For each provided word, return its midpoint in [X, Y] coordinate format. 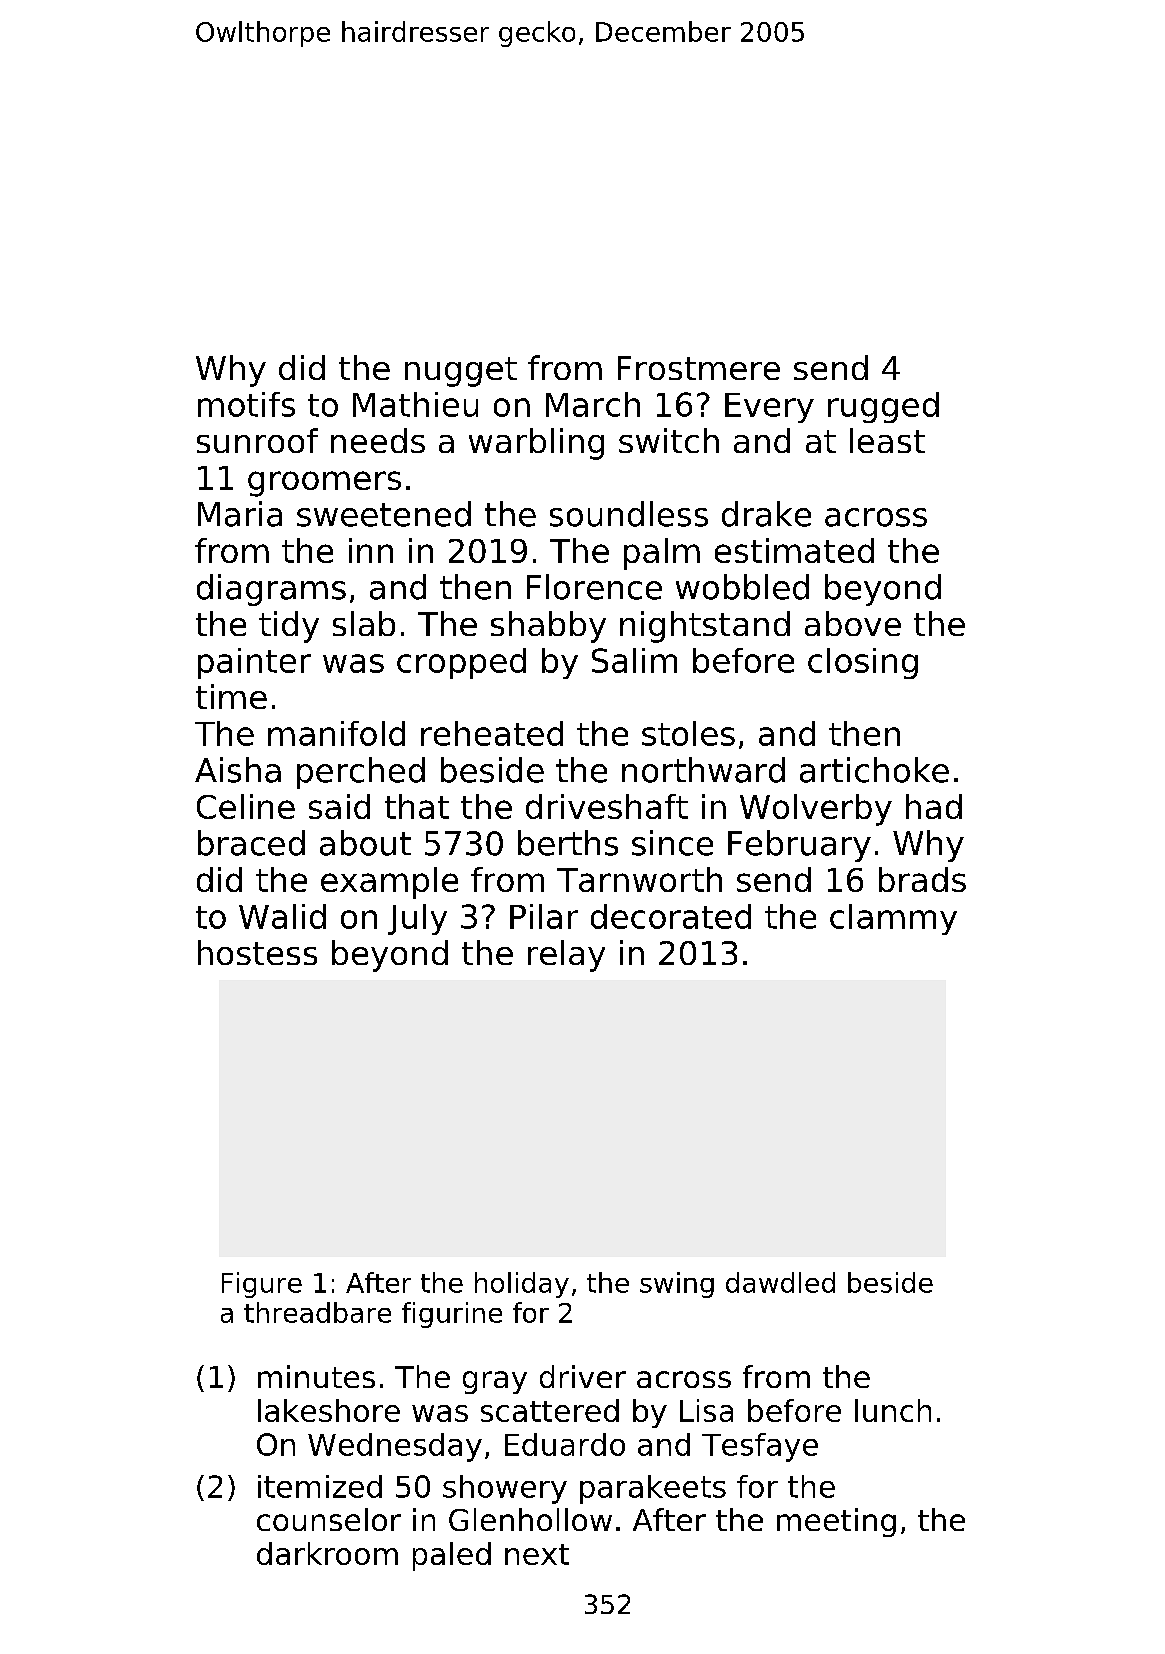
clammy [893, 919]
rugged [883, 407]
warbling [536, 444]
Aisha [238, 770]
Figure [262, 1285]
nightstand [705, 627]
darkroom [327, 1553]
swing [677, 1285]
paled [452, 1556]
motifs [246, 404]
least [887, 440]
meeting [836, 1522]
